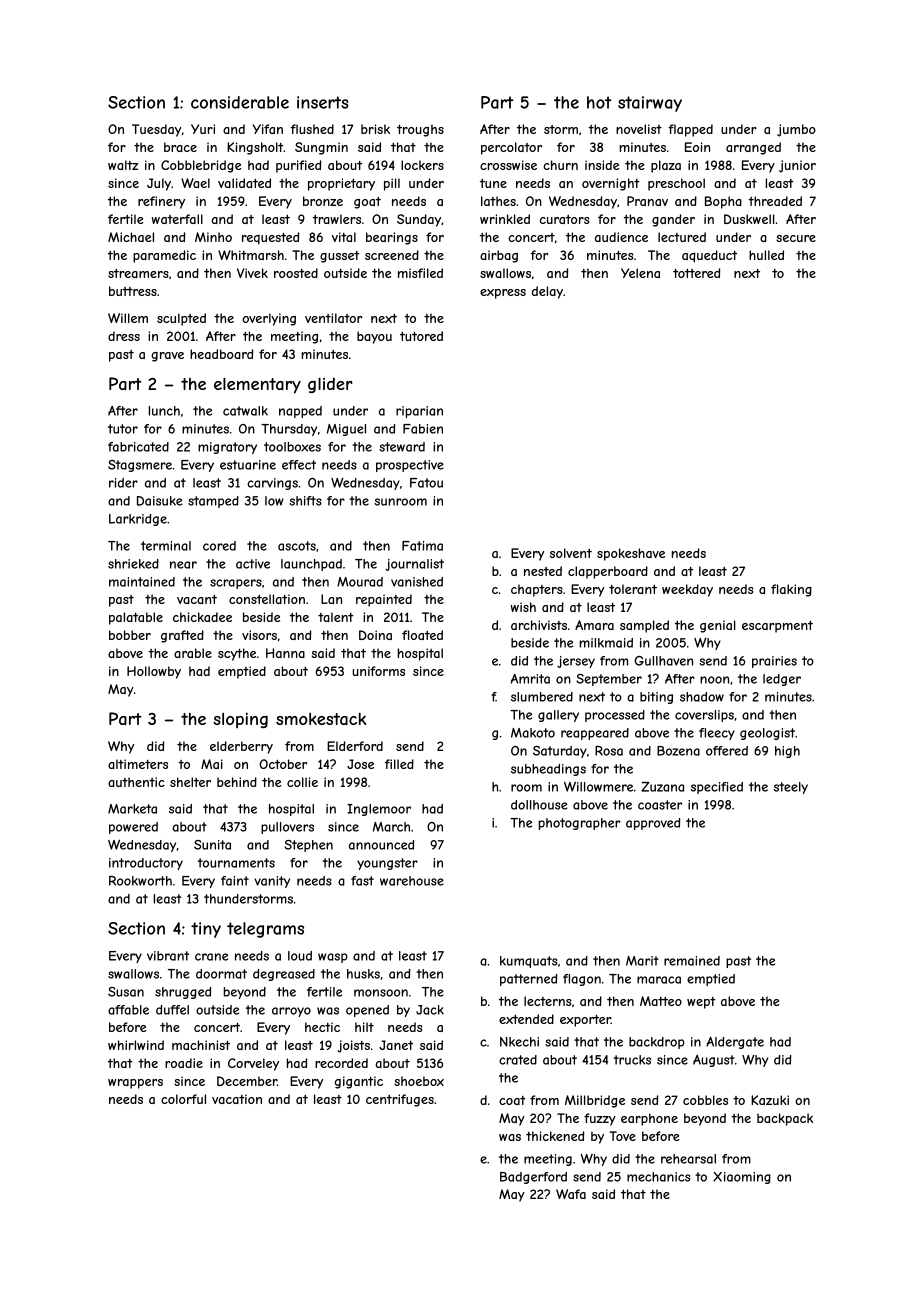  What do you see at coordinates (650, 104) in the screenshot?
I see `stairway` at bounding box center [650, 104].
